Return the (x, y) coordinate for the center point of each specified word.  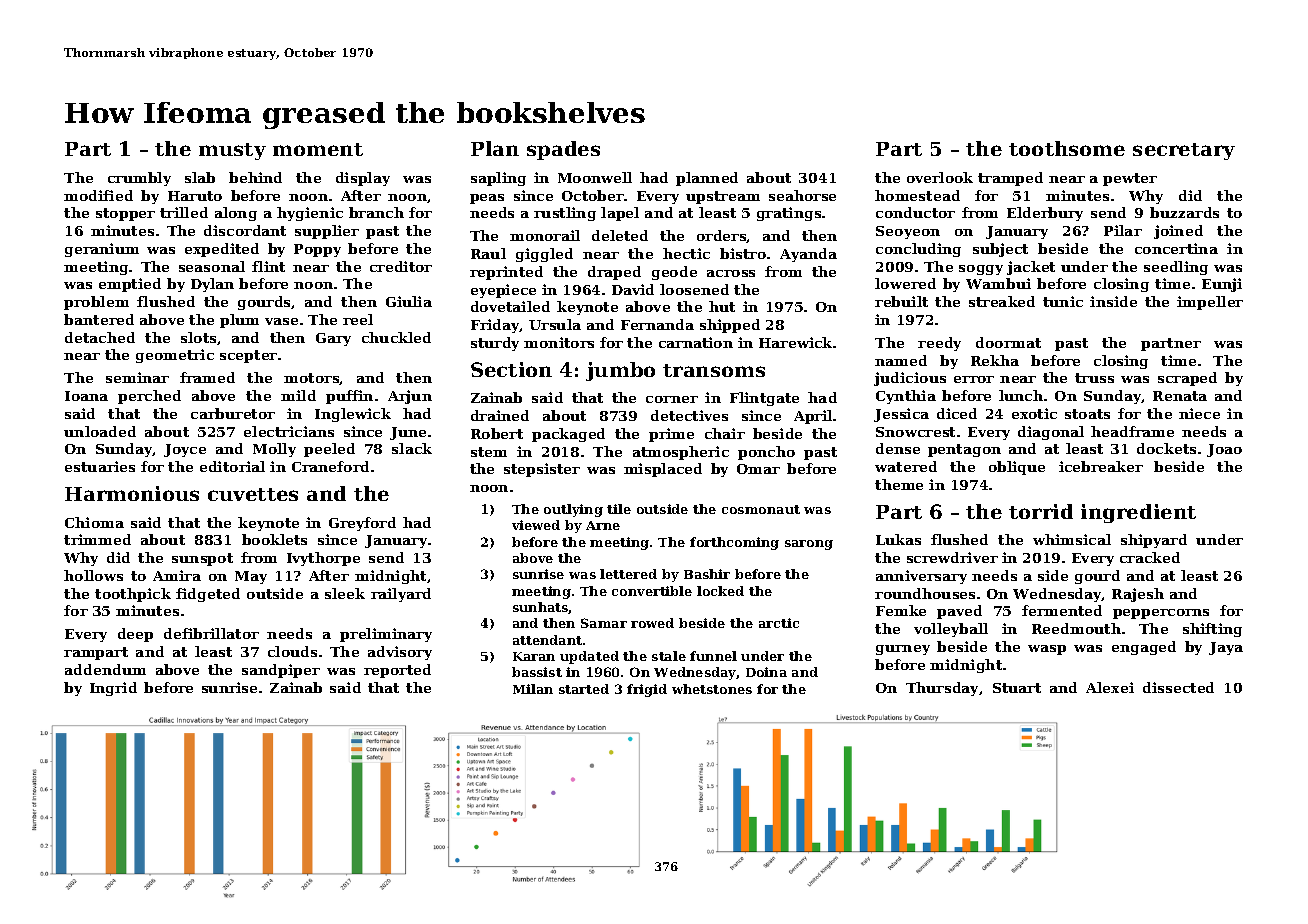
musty (232, 151)
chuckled (396, 337)
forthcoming (734, 543)
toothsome (1067, 148)
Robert (497, 433)
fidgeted (208, 595)
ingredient (1138, 513)
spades (563, 150)
